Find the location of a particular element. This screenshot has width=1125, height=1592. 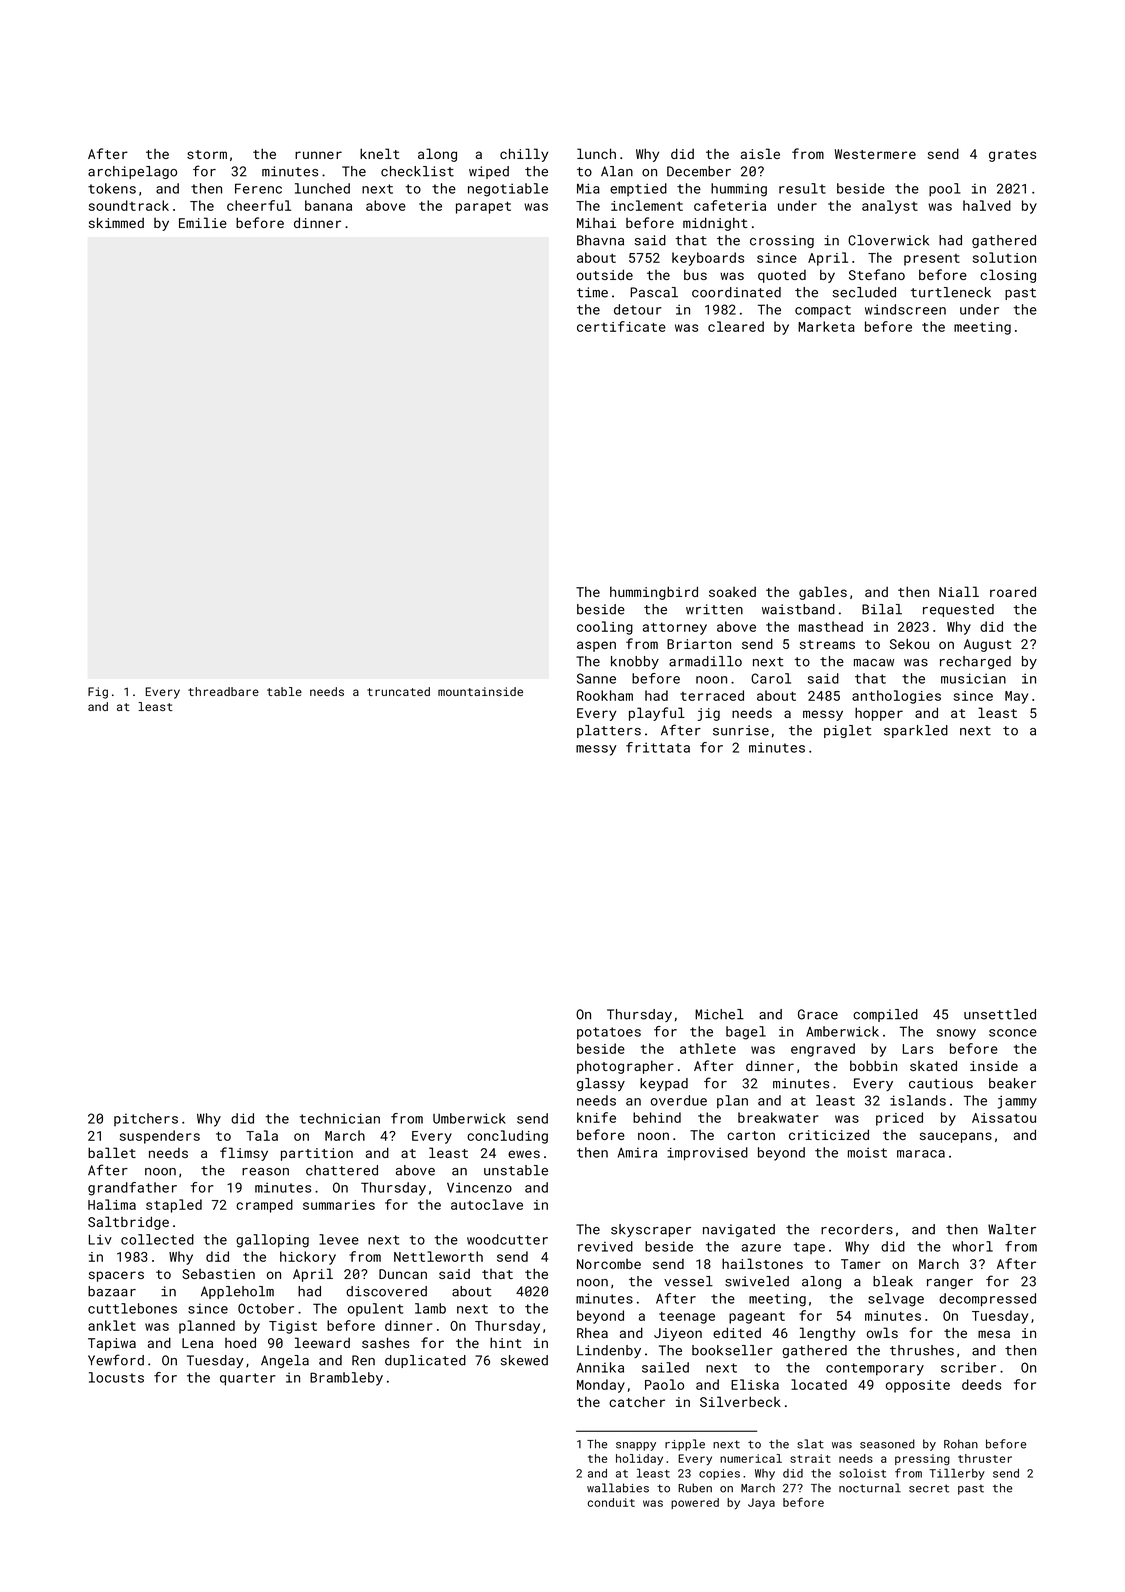

secret is located at coordinates (929, 1488).
